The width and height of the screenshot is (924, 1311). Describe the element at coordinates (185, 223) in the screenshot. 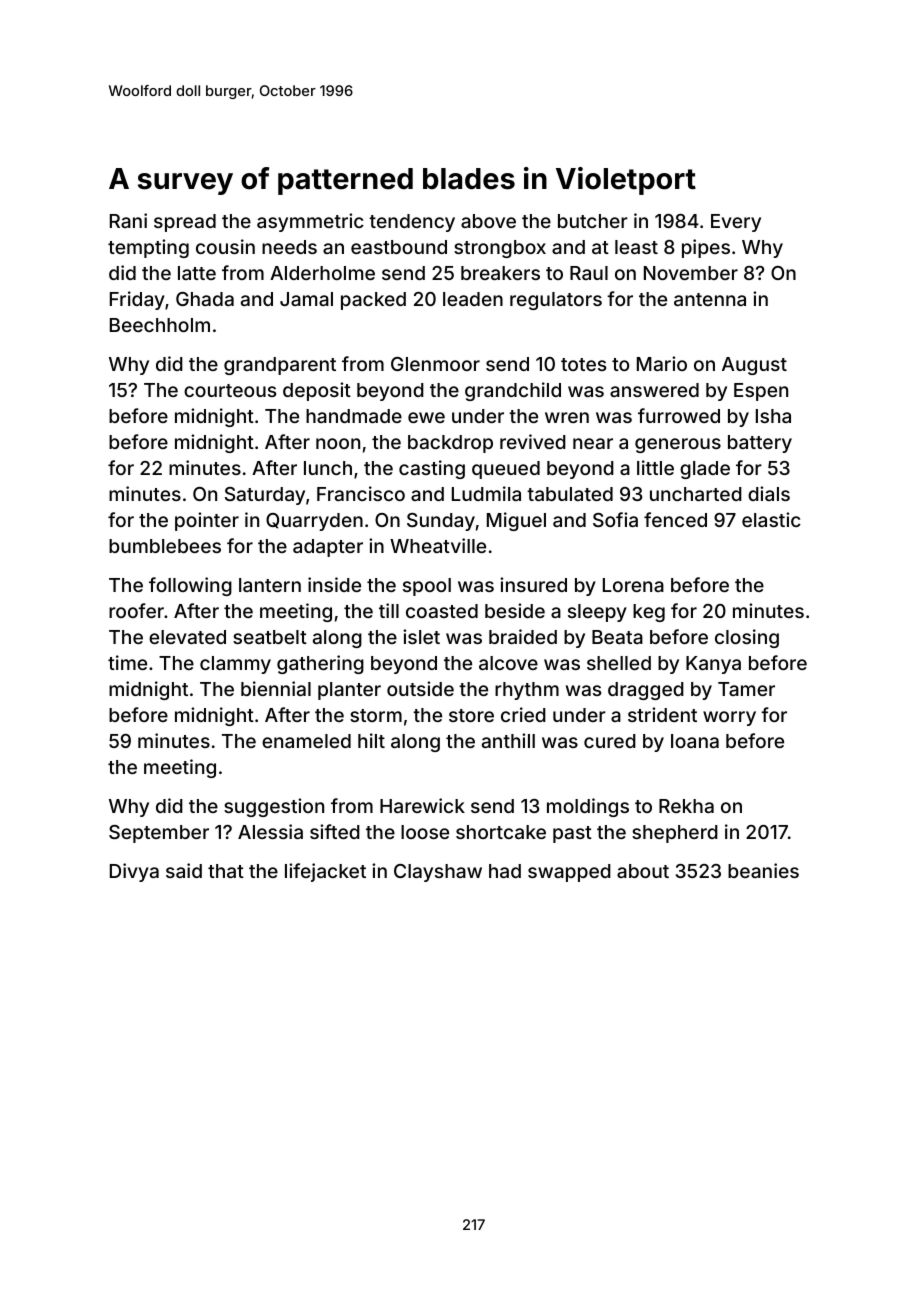

I see `spread` at that location.
